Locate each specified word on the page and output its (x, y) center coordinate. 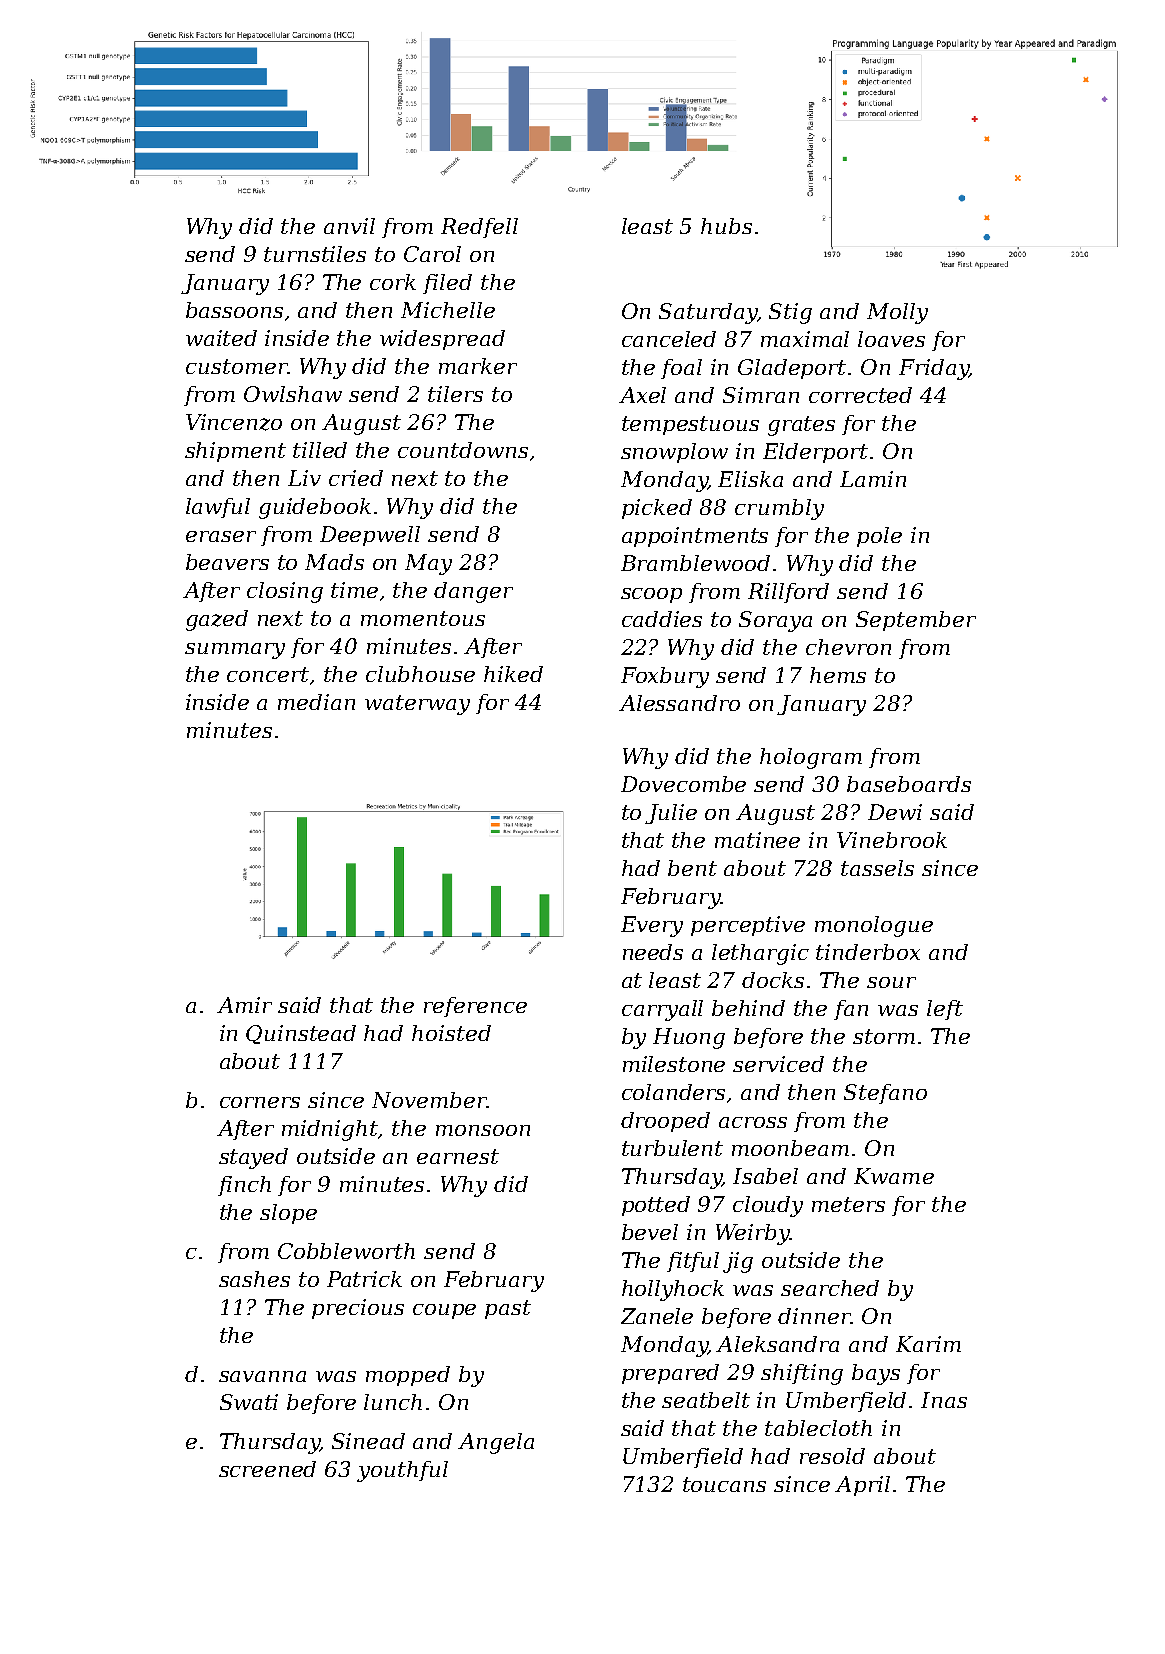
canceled (669, 339)
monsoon (483, 1130)
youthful (402, 1471)
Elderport (815, 453)
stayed (253, 1158)
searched (830, 1288)
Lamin (873, 479)
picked (657, 509)
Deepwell (370, 536)
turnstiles (315, 254)
